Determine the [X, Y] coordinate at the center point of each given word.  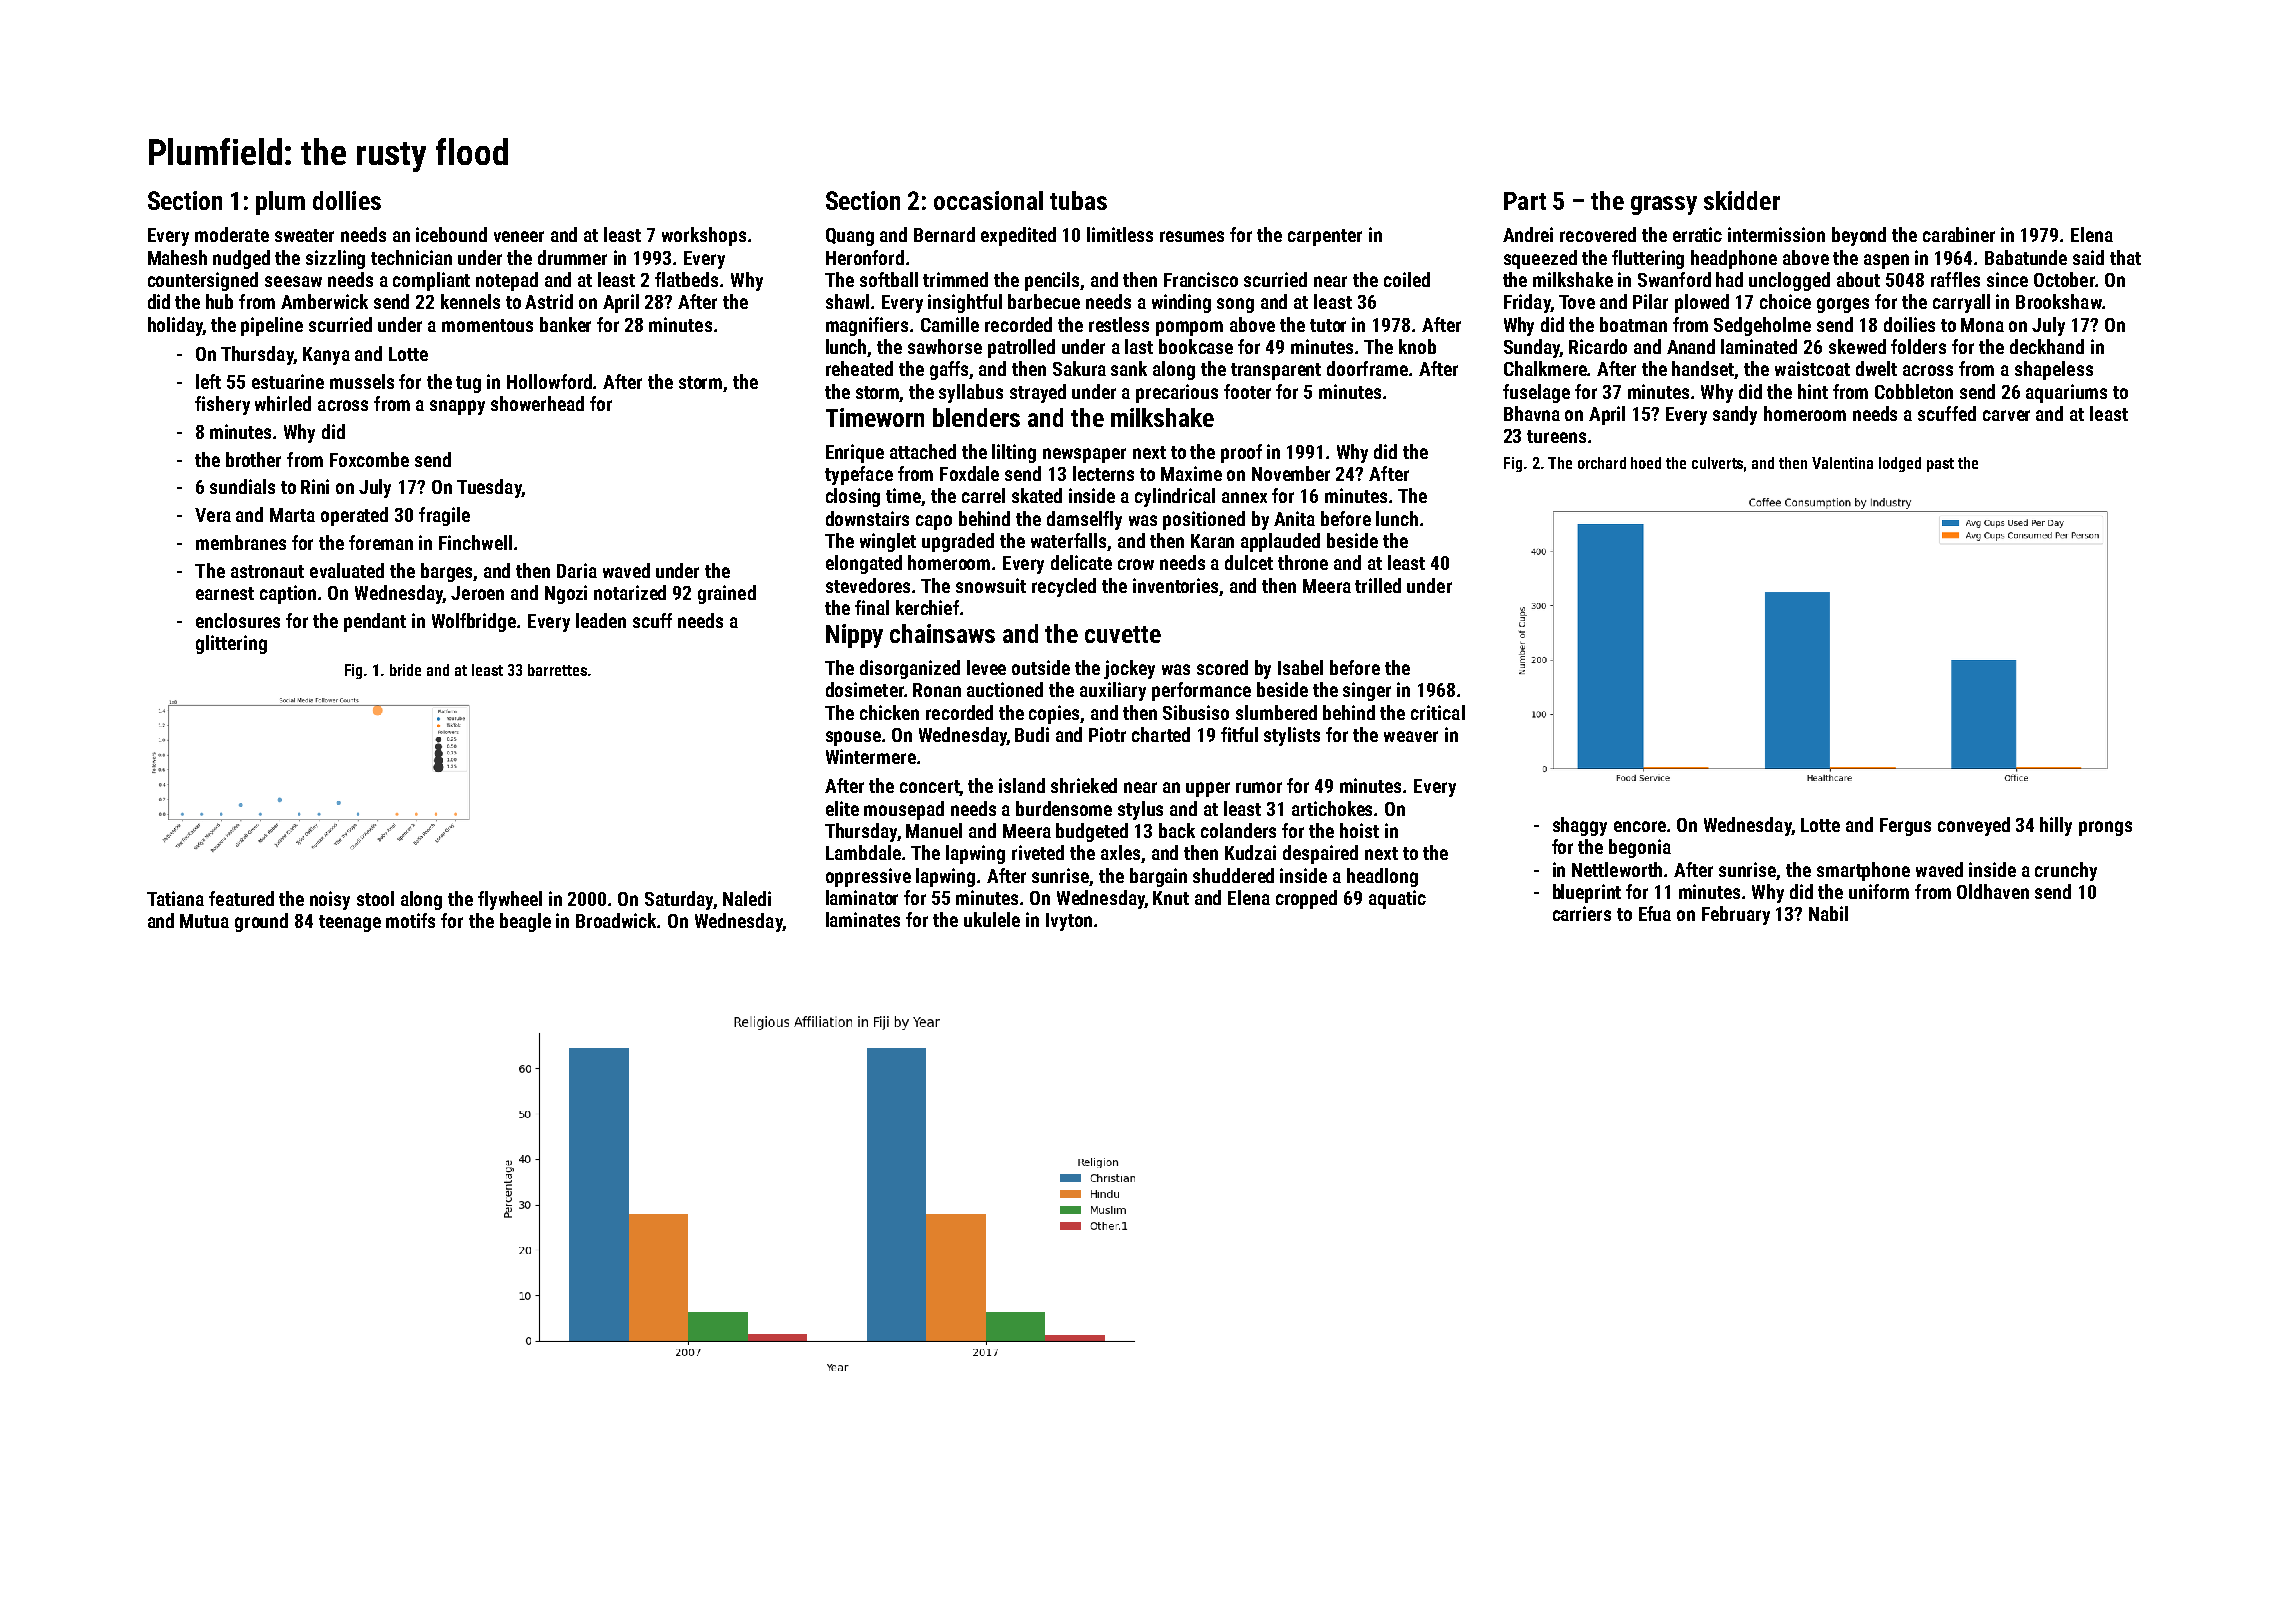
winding [1181, 303]
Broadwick [617, 920]
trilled [1378, 585]
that [2125, 257]
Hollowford [549, 381]
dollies [347, 200]
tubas [1078, 200]
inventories [1175, 585]
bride [405, 670]
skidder [1742, 200]
